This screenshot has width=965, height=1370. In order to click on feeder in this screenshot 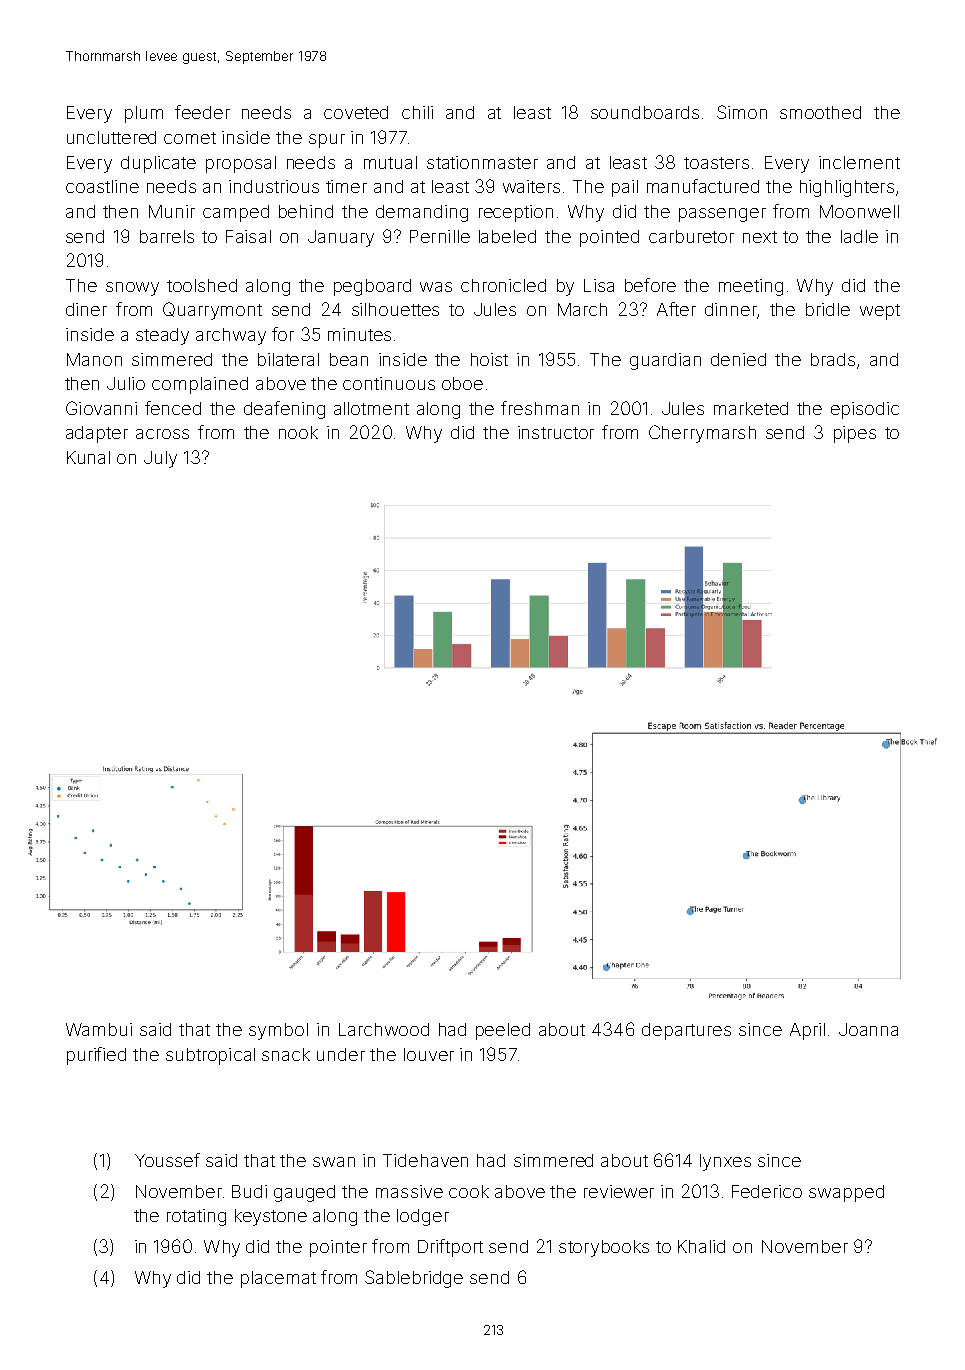, I will do `click(202, 112)`.
